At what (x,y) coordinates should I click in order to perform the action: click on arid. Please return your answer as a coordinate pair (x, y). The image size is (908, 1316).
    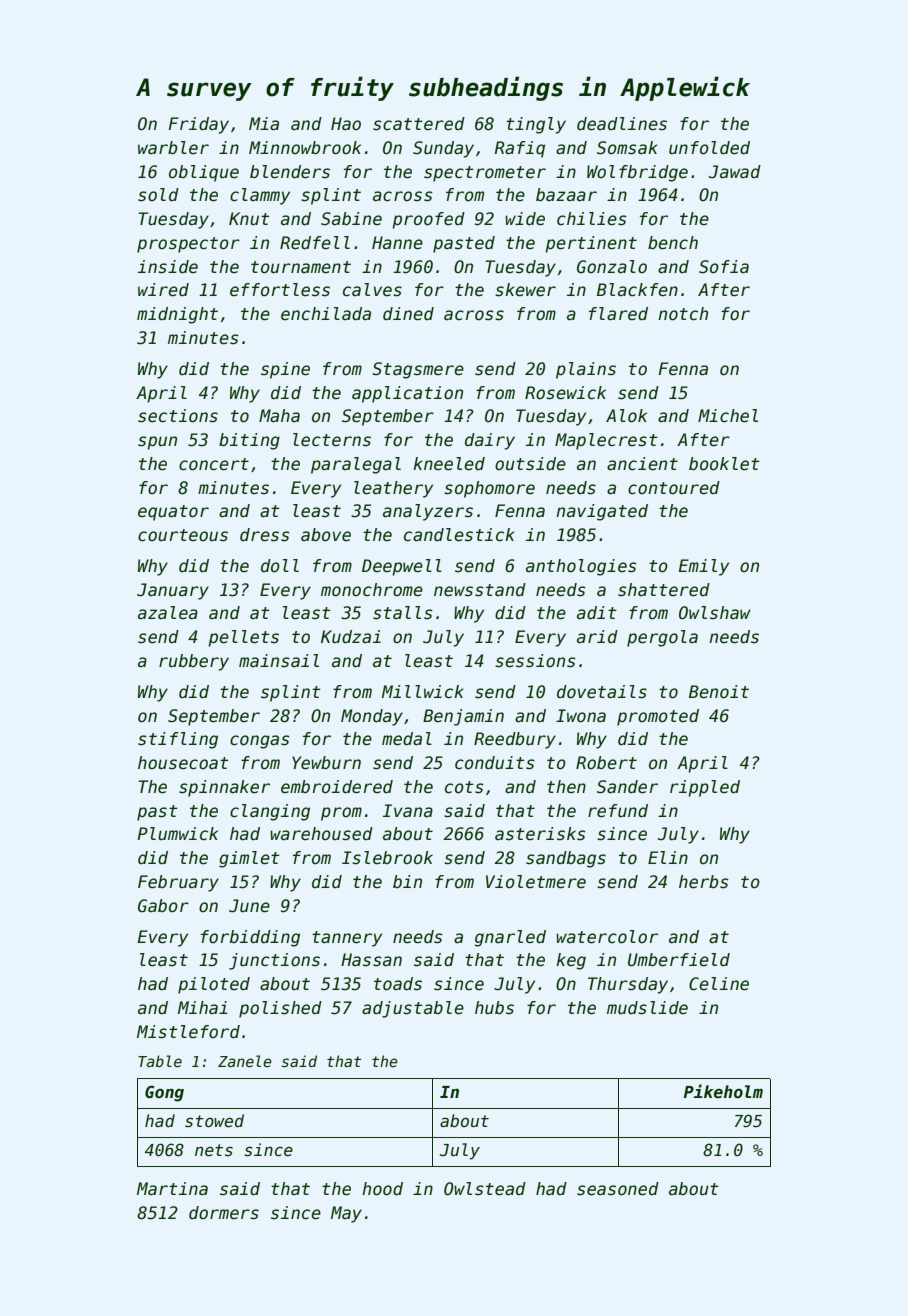
    Looking at the image, I should click on (597, 637).
